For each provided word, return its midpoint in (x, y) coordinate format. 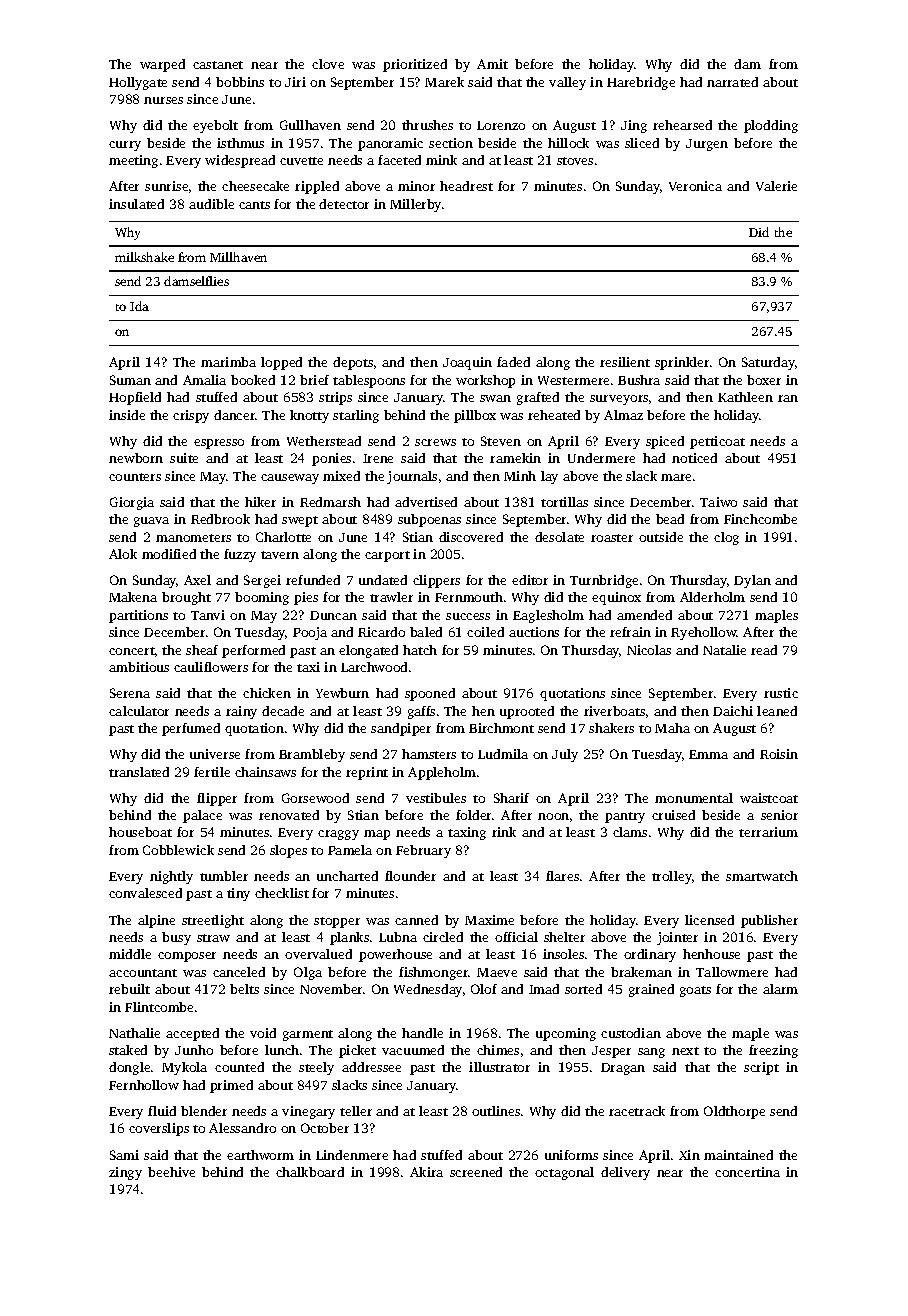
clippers (436, 581)
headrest (466, 186)
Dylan (752, 581)
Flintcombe (159, 1007)
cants (254, 205)
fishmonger (434, 973)
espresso (219, 444)
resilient (625, 362)
